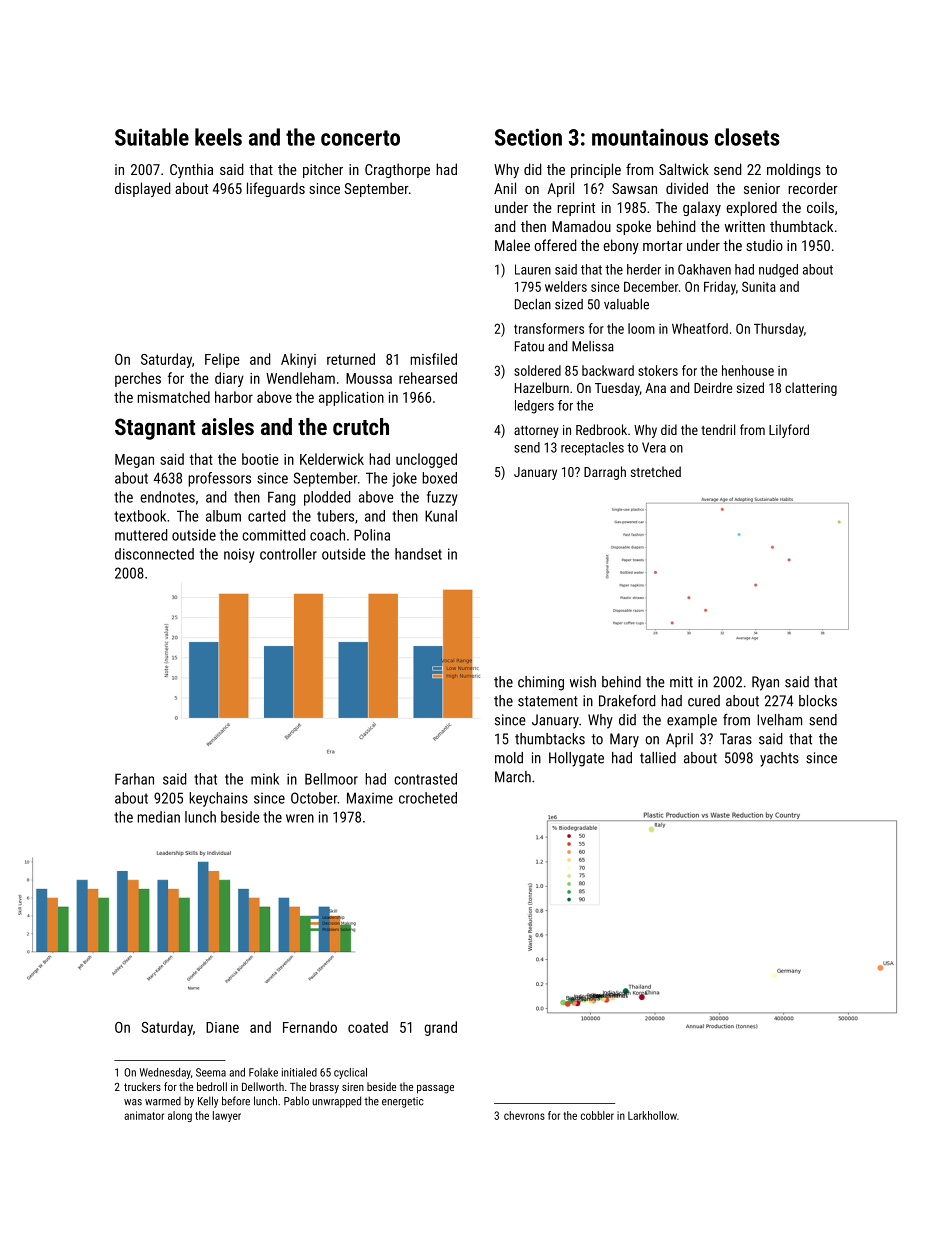 Image resolution: width=952 pixels, height=1233 pixels. What do you see at coordinates (428, 798) in the screenshot?
I see `crocheted` at bounding box center [428, 798].
